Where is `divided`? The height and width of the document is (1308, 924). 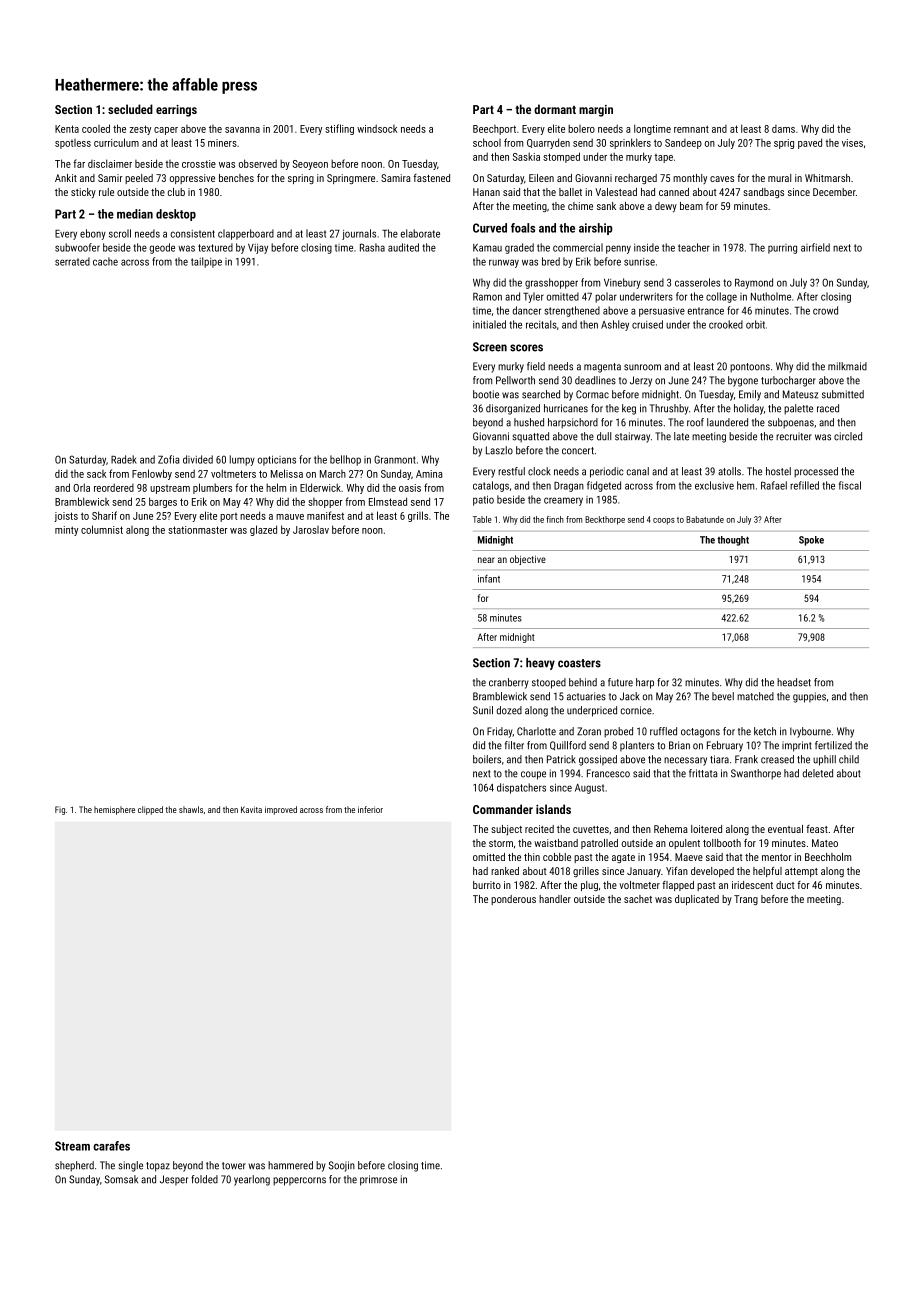 divided is located at coordinates (198, 459).
